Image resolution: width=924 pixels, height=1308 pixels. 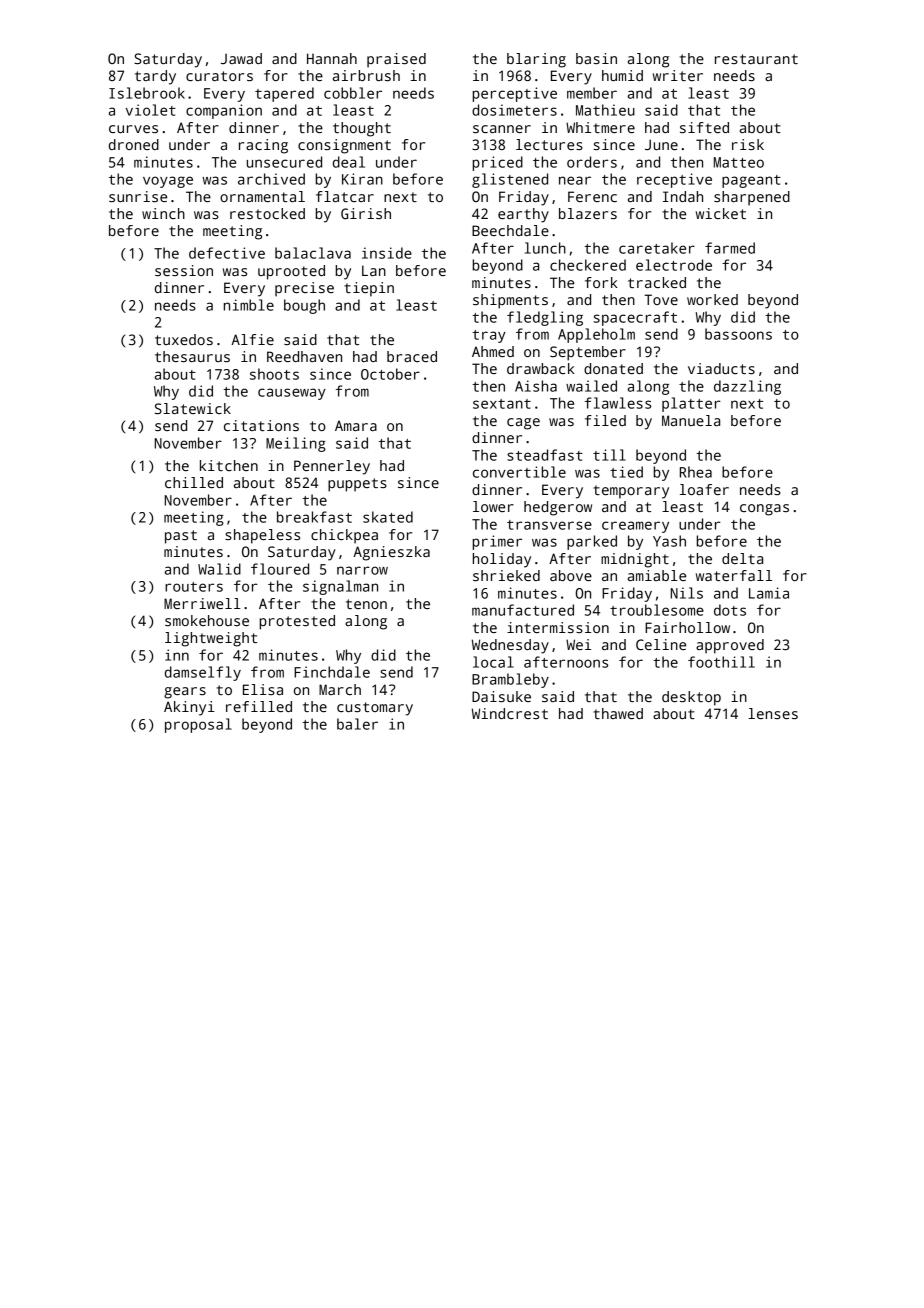 What do you see at coordinates (756, 59) in the screenshot?
I see `restaurant` at bounding box center [756, 59].
